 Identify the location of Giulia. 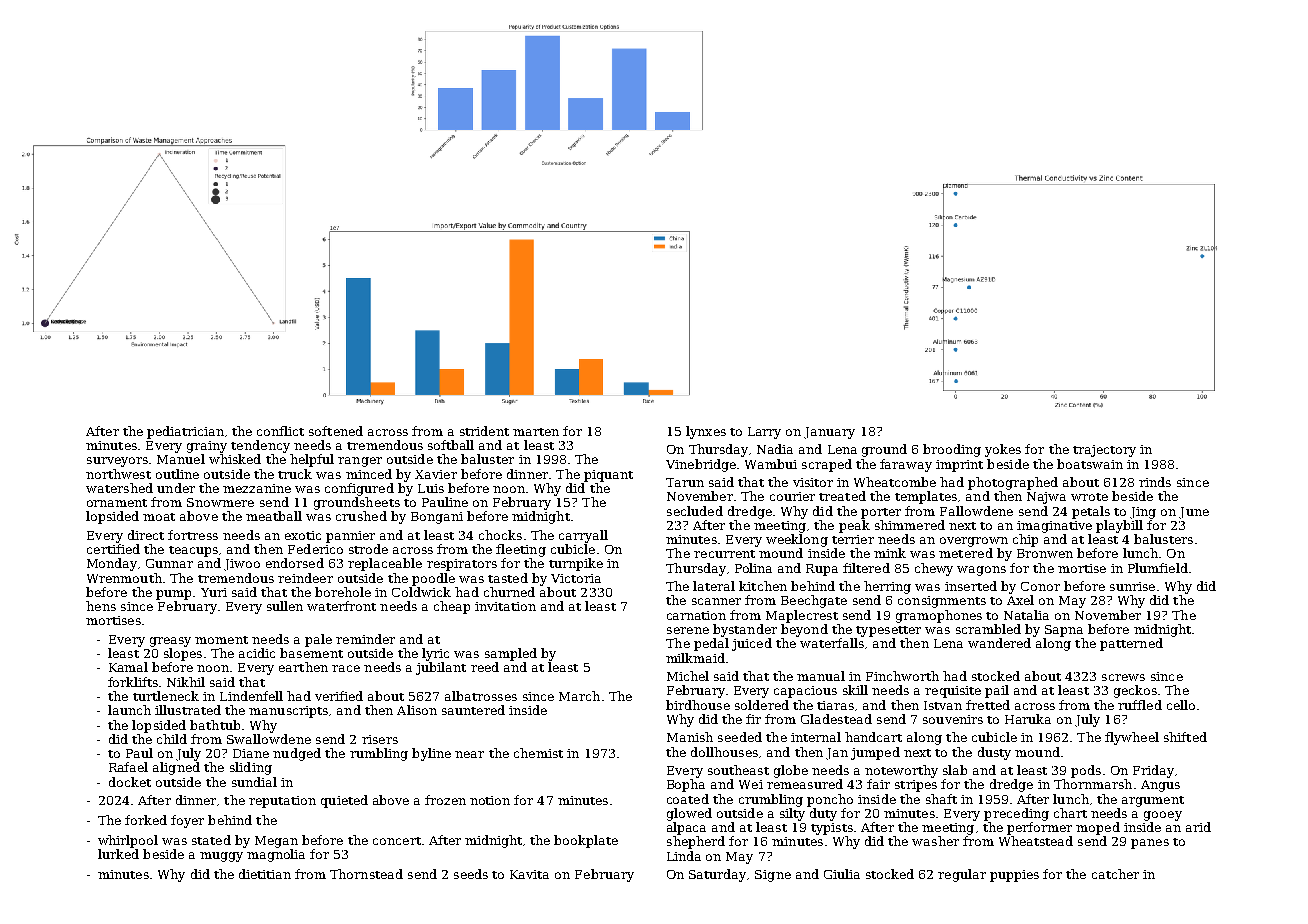
(842, 874).
